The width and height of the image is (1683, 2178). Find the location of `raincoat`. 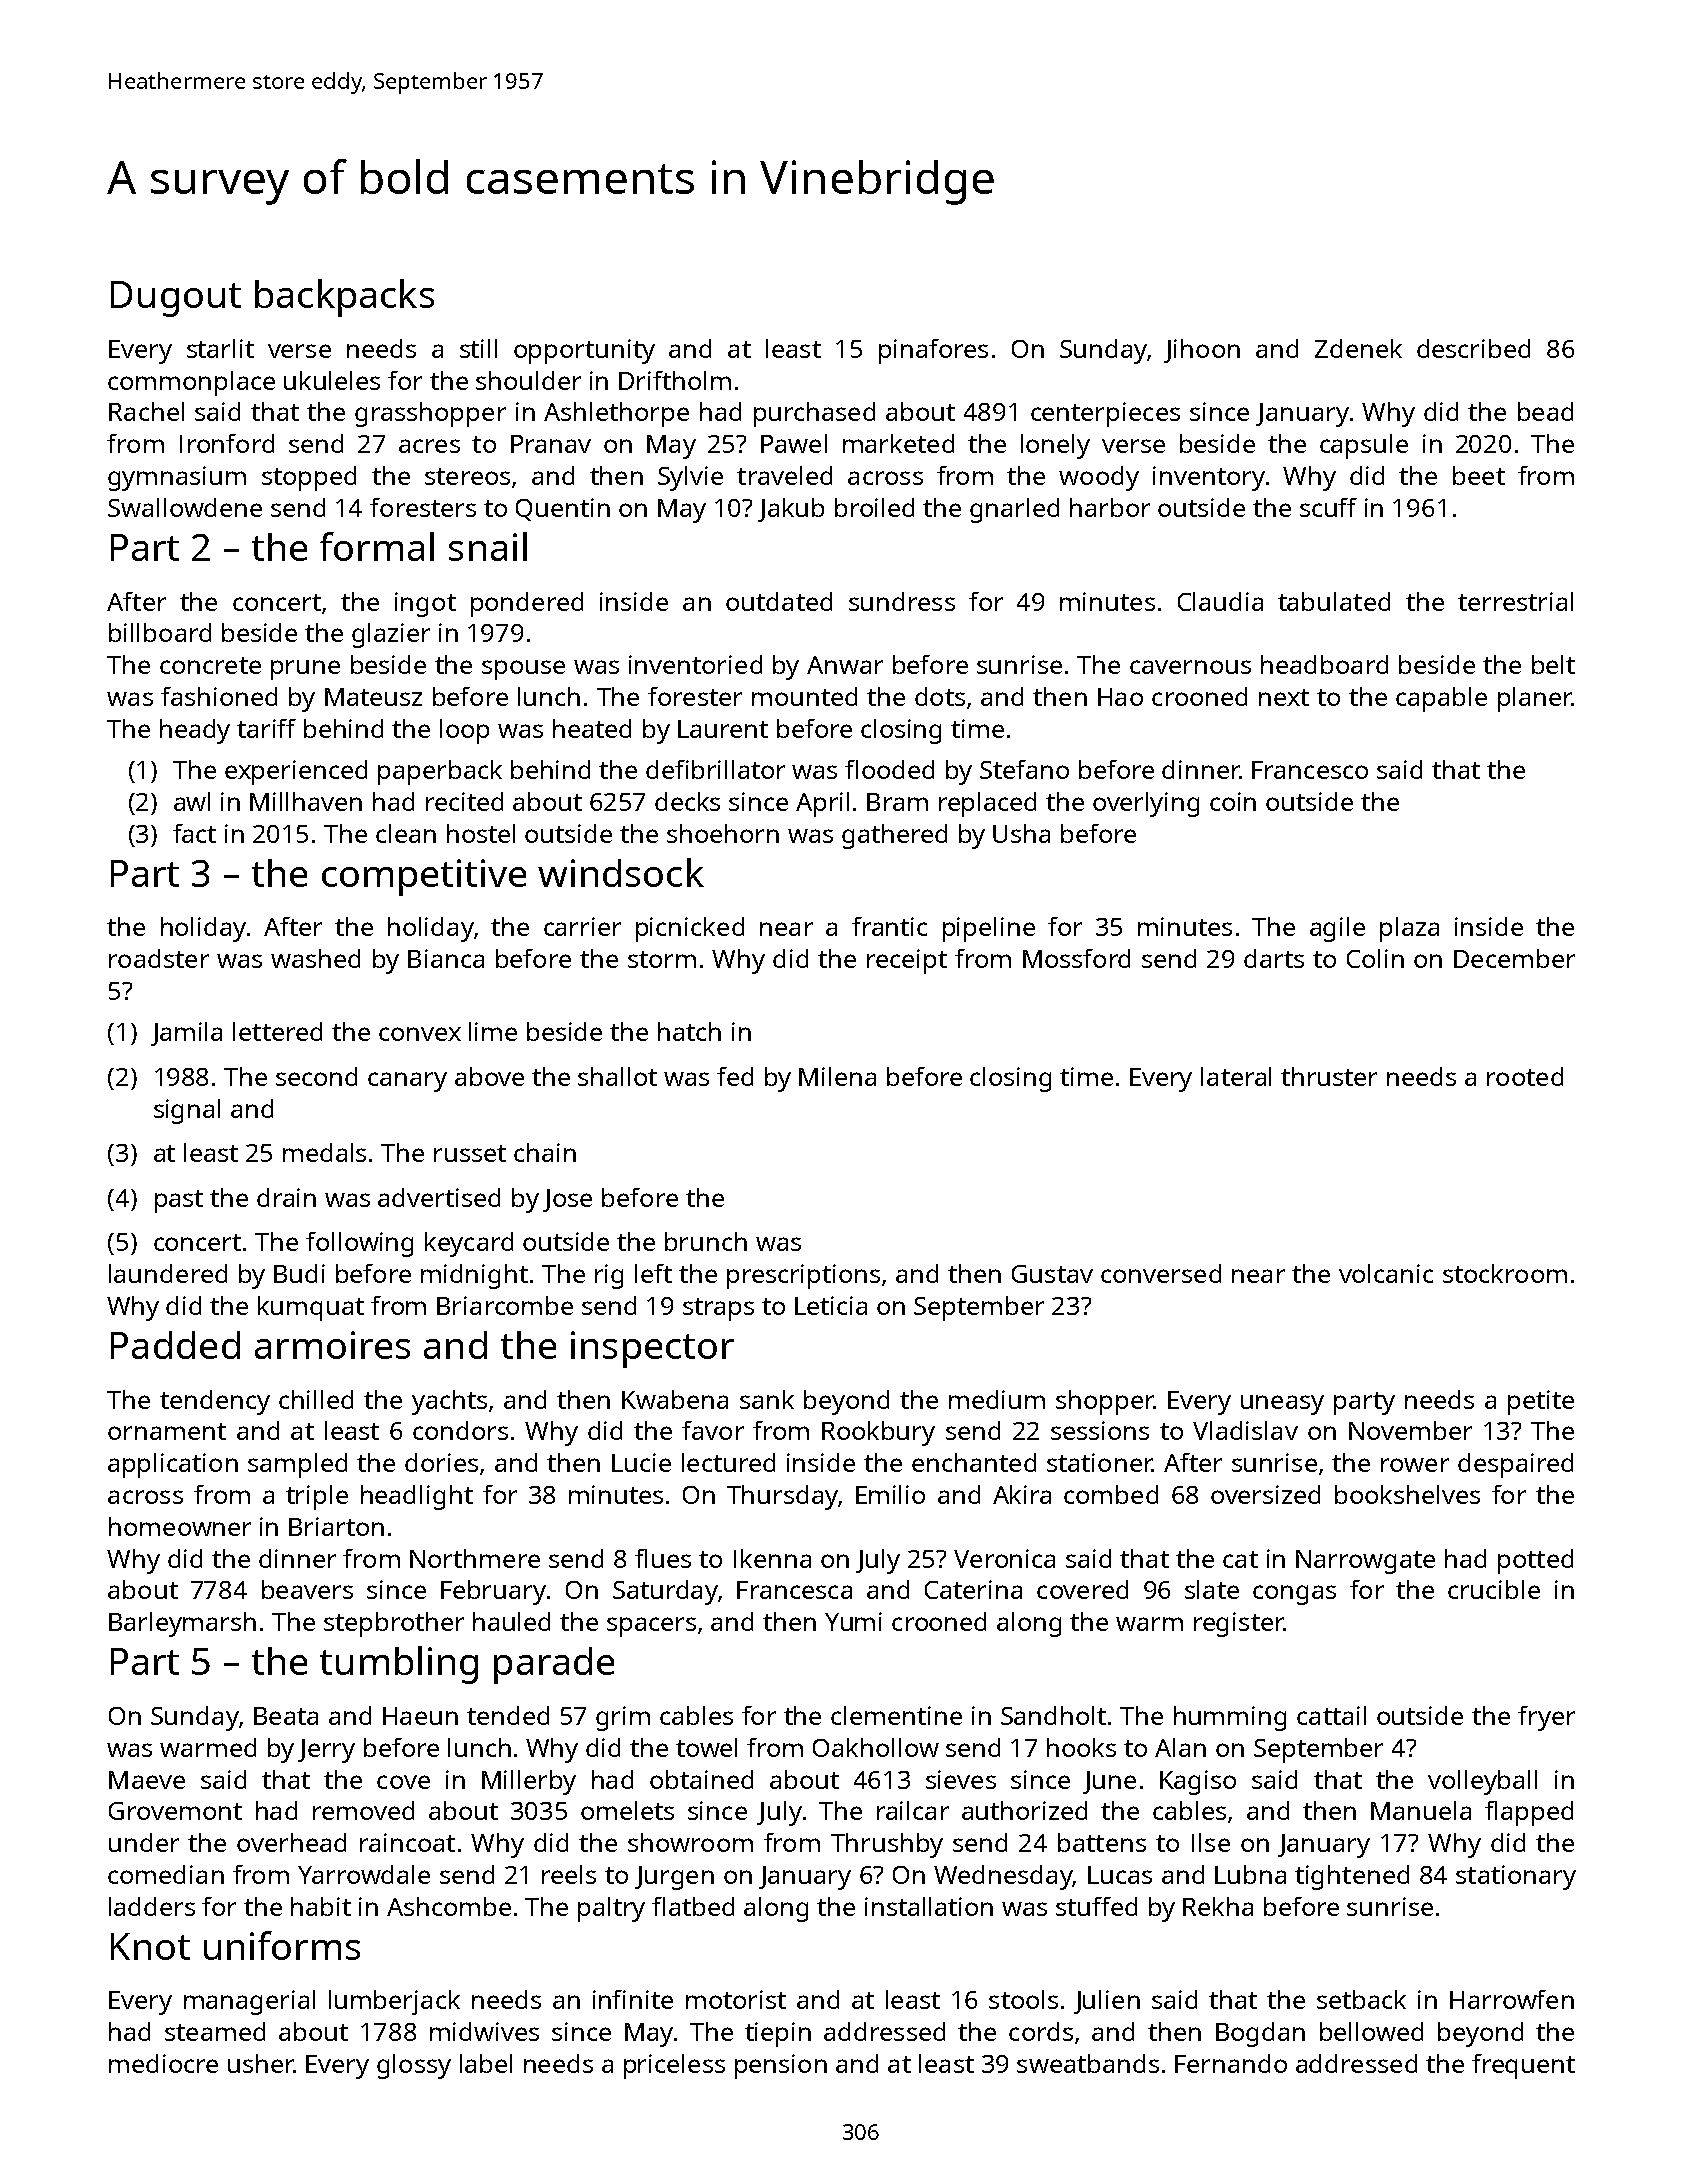

raincoat is located at coordinates (407, 1842).
